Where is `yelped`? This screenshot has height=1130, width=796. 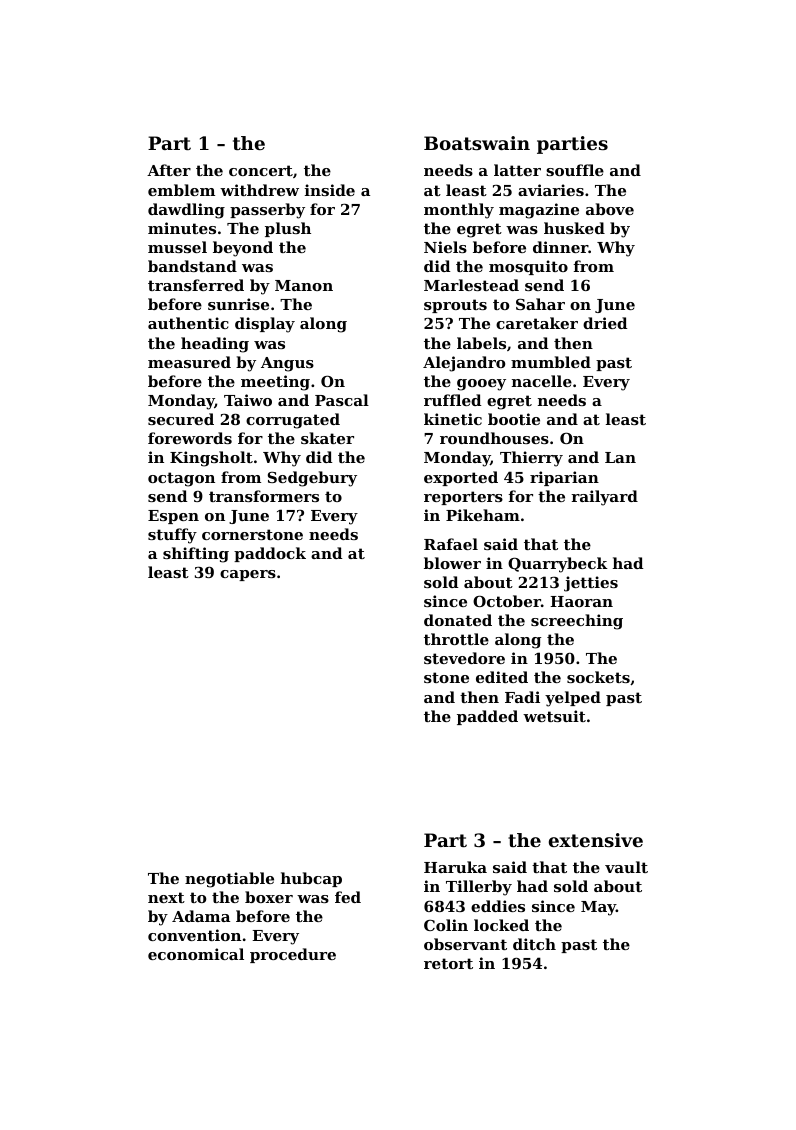 yelped is located at coordinates (573, 699).
